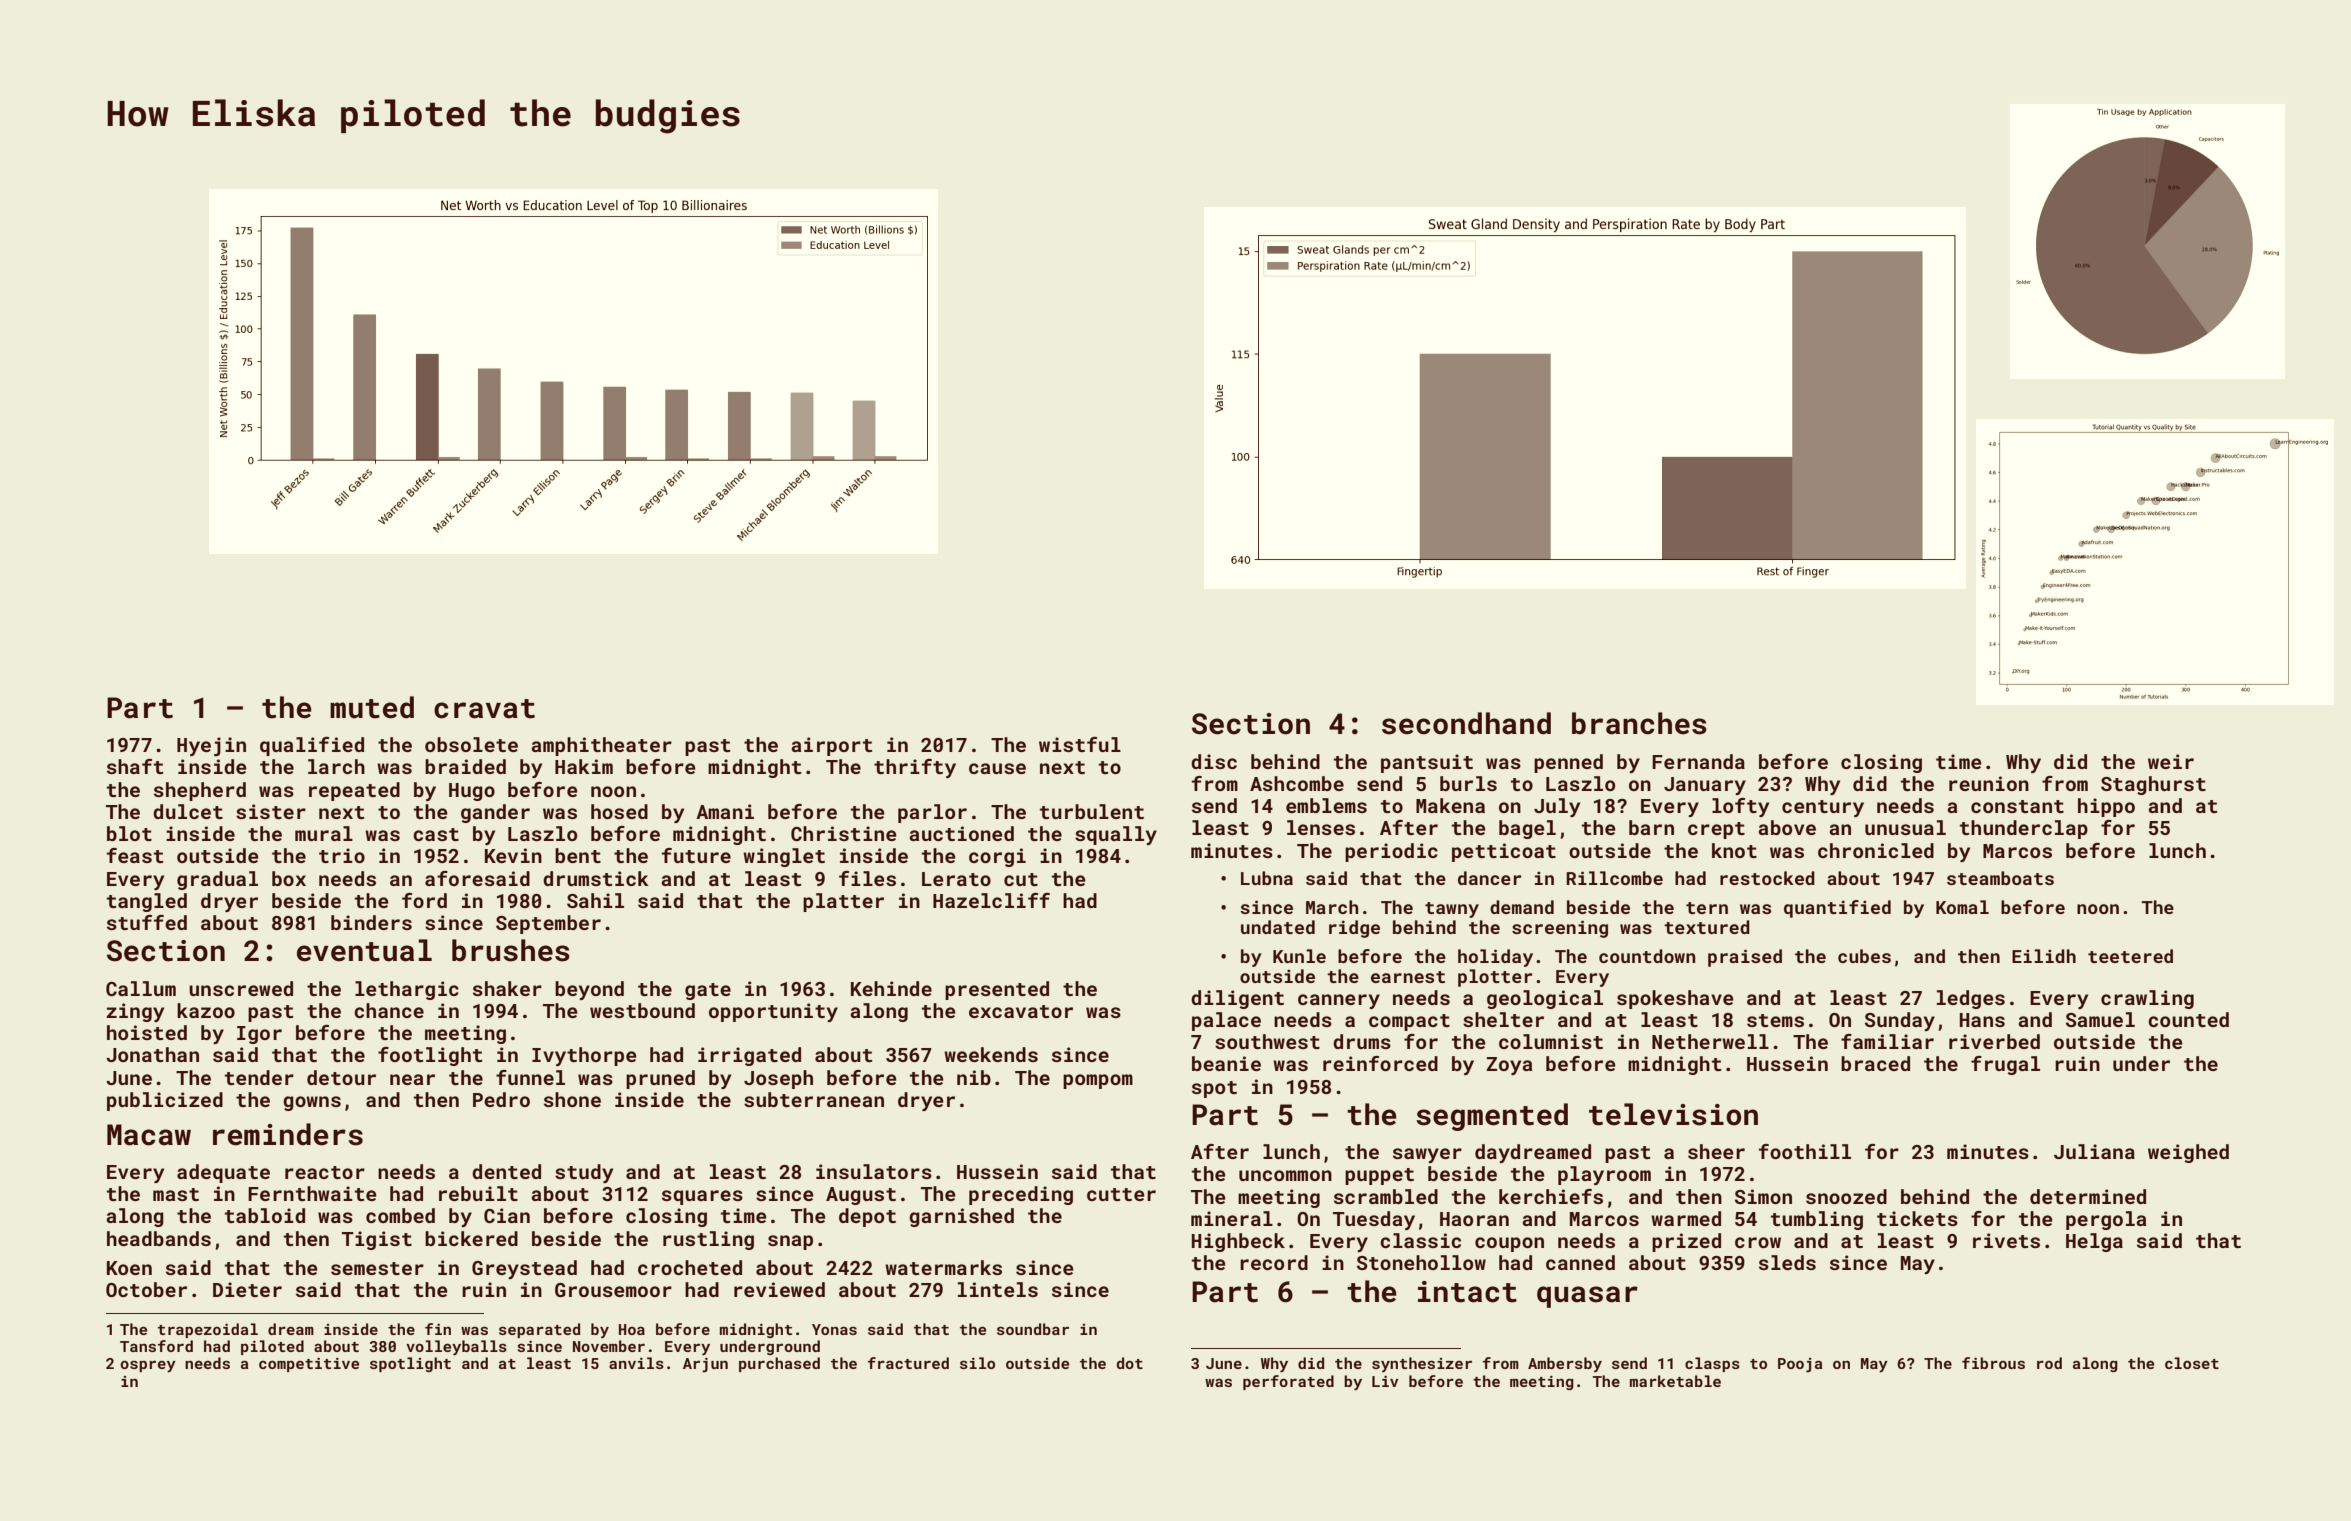  I want to click on snap, so click(790, 1242).
